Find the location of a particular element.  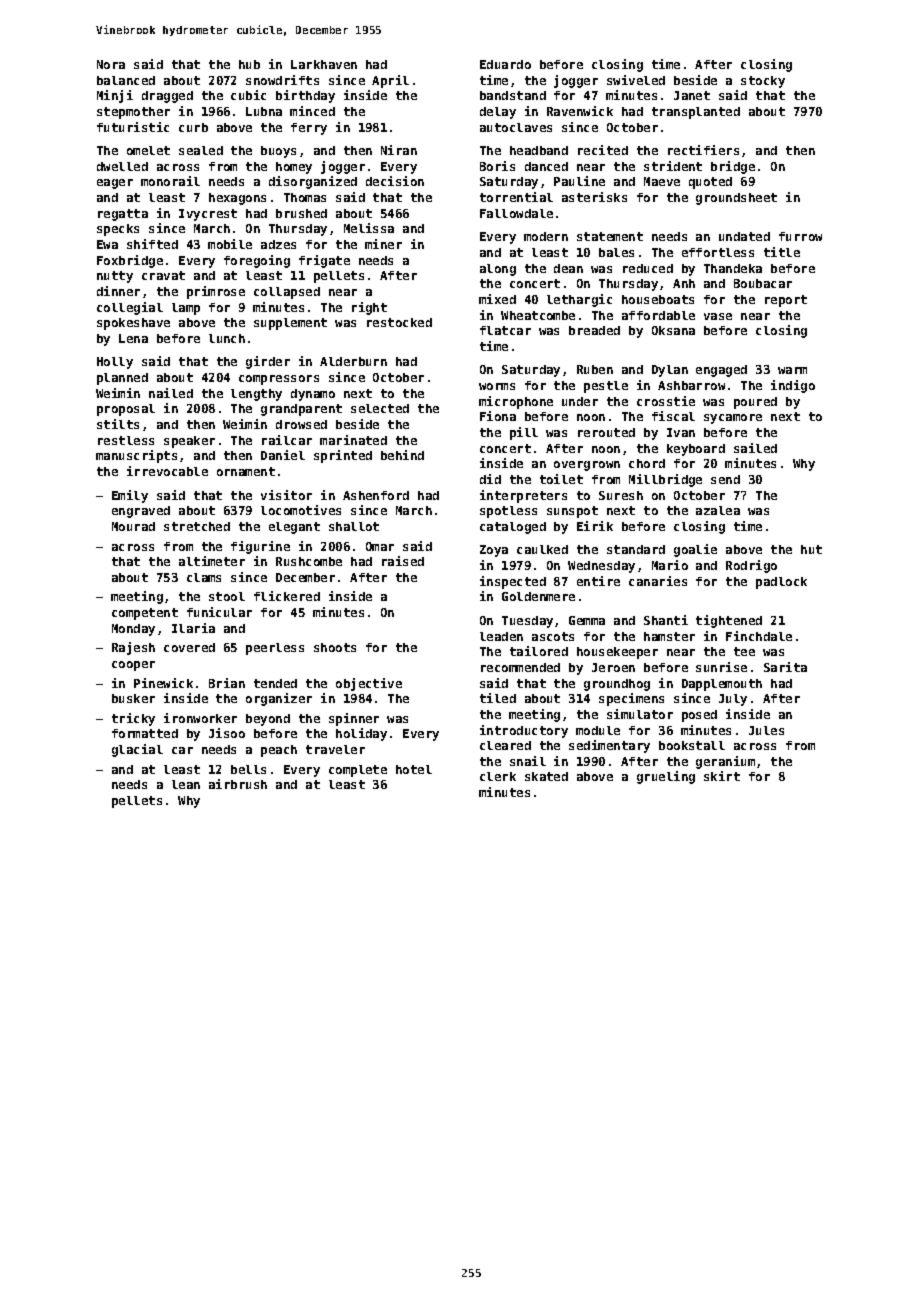

Eduardo is located at coordinates (505, 64).
